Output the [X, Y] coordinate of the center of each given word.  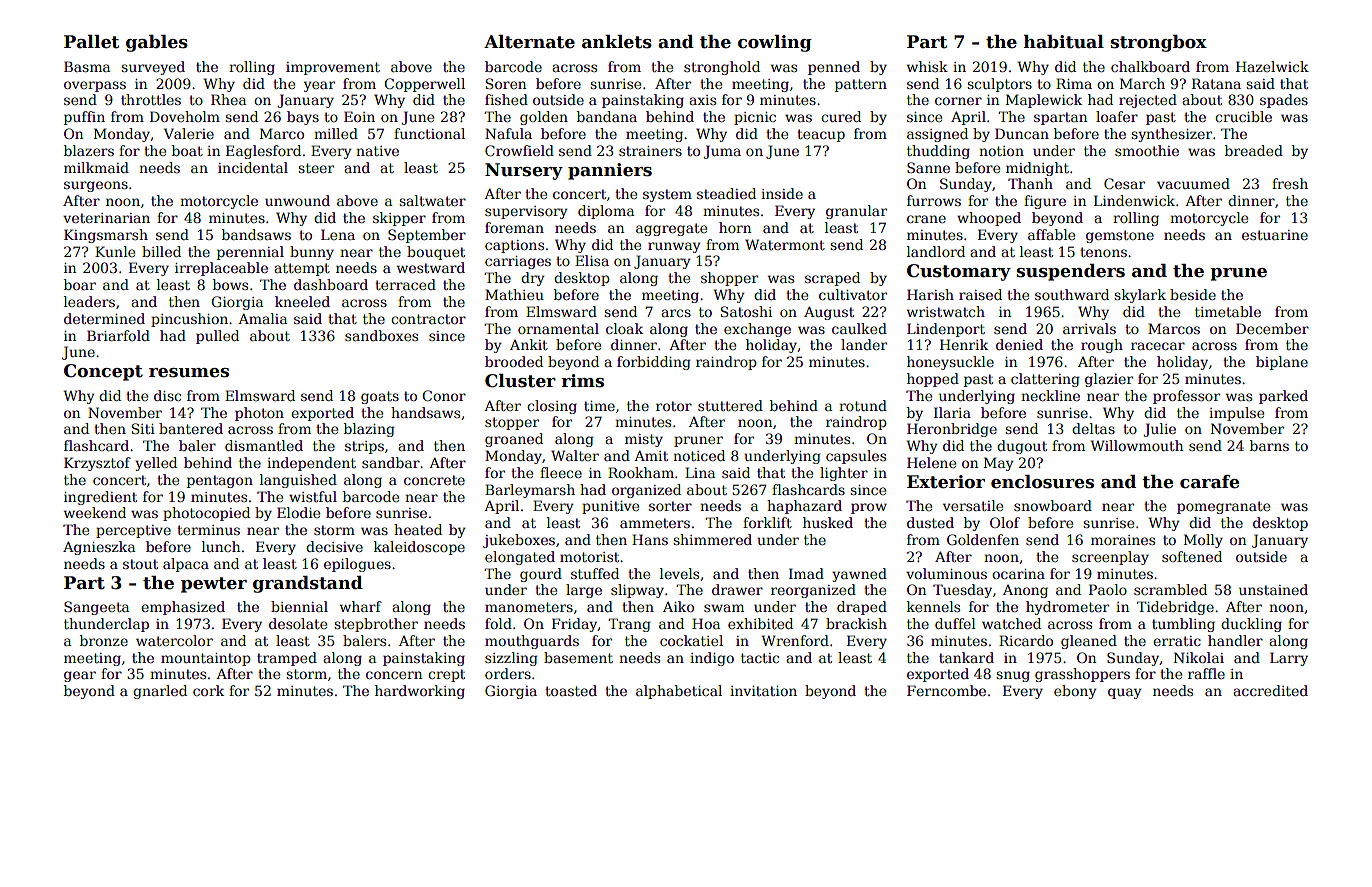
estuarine [1275, 235]
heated [418, 529]
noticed [699, 455]
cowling [775, 43]
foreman [514, 227]
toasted [571, 690]
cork [208, 690]
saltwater [432, 200]
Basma [87, 66]
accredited [1270, 690]
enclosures [1042, 482]
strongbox [1158, 43]
